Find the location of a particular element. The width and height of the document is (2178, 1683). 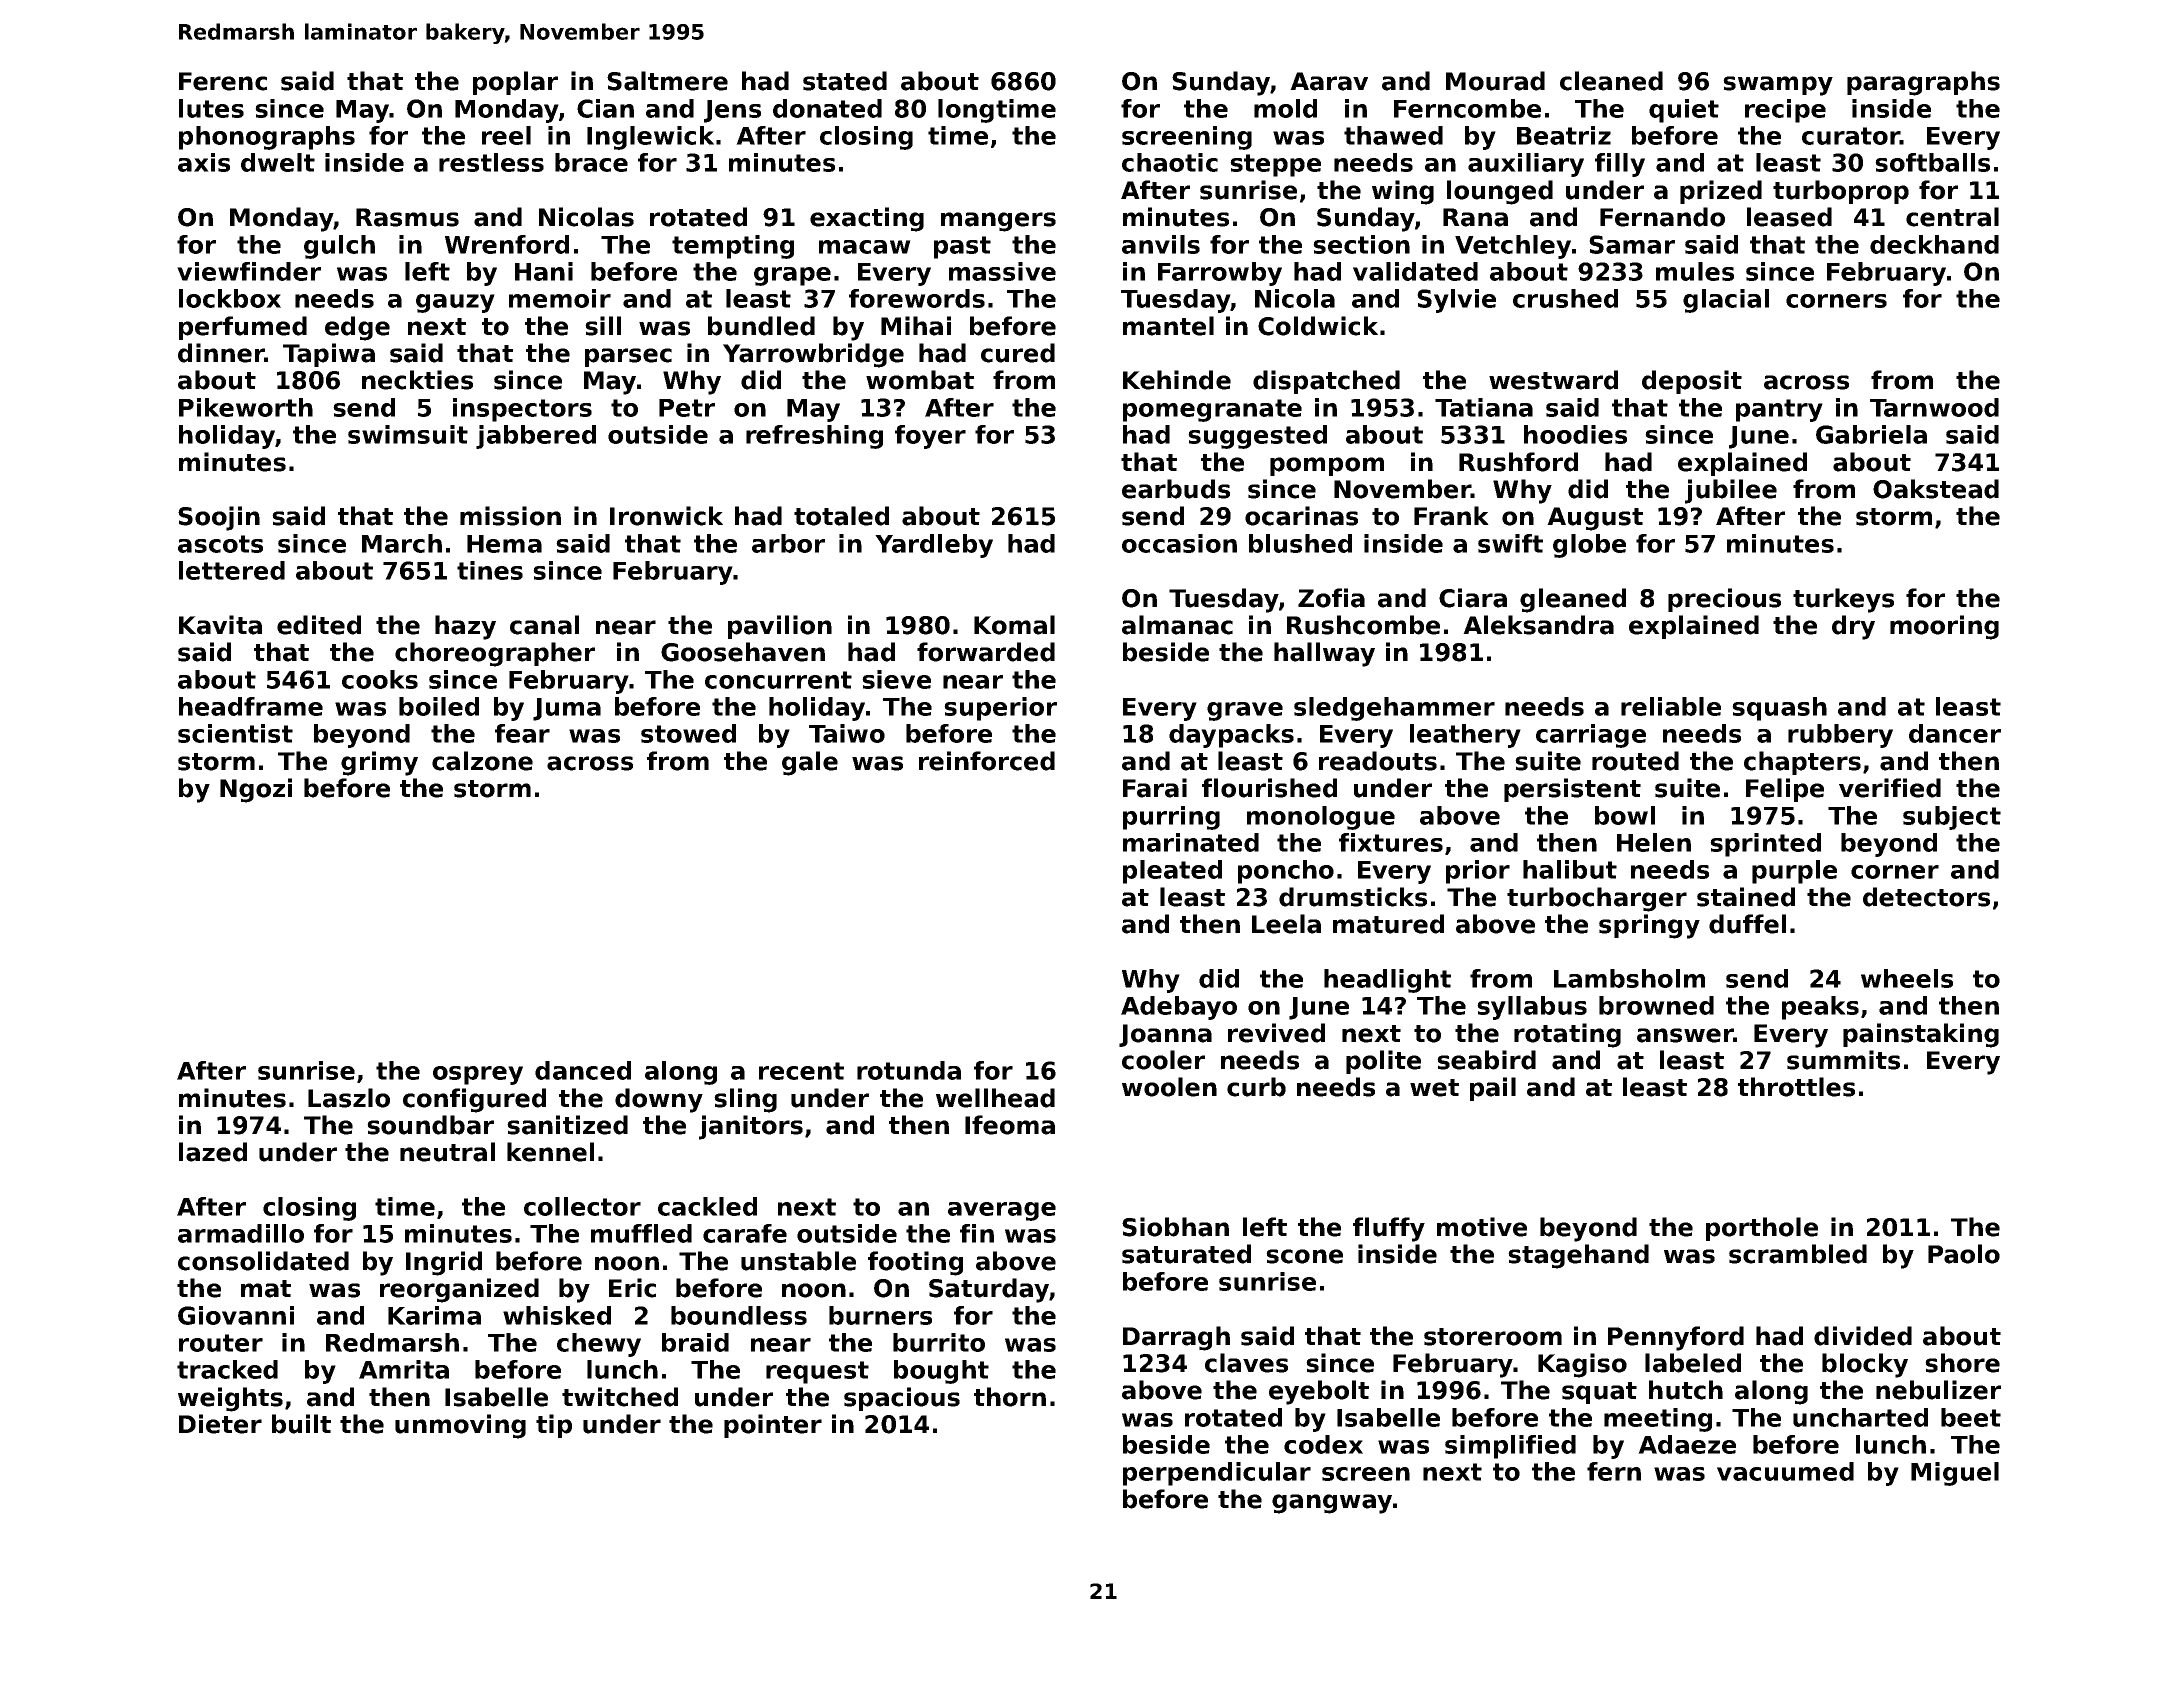

gale is located at coordinates (810, 763).
